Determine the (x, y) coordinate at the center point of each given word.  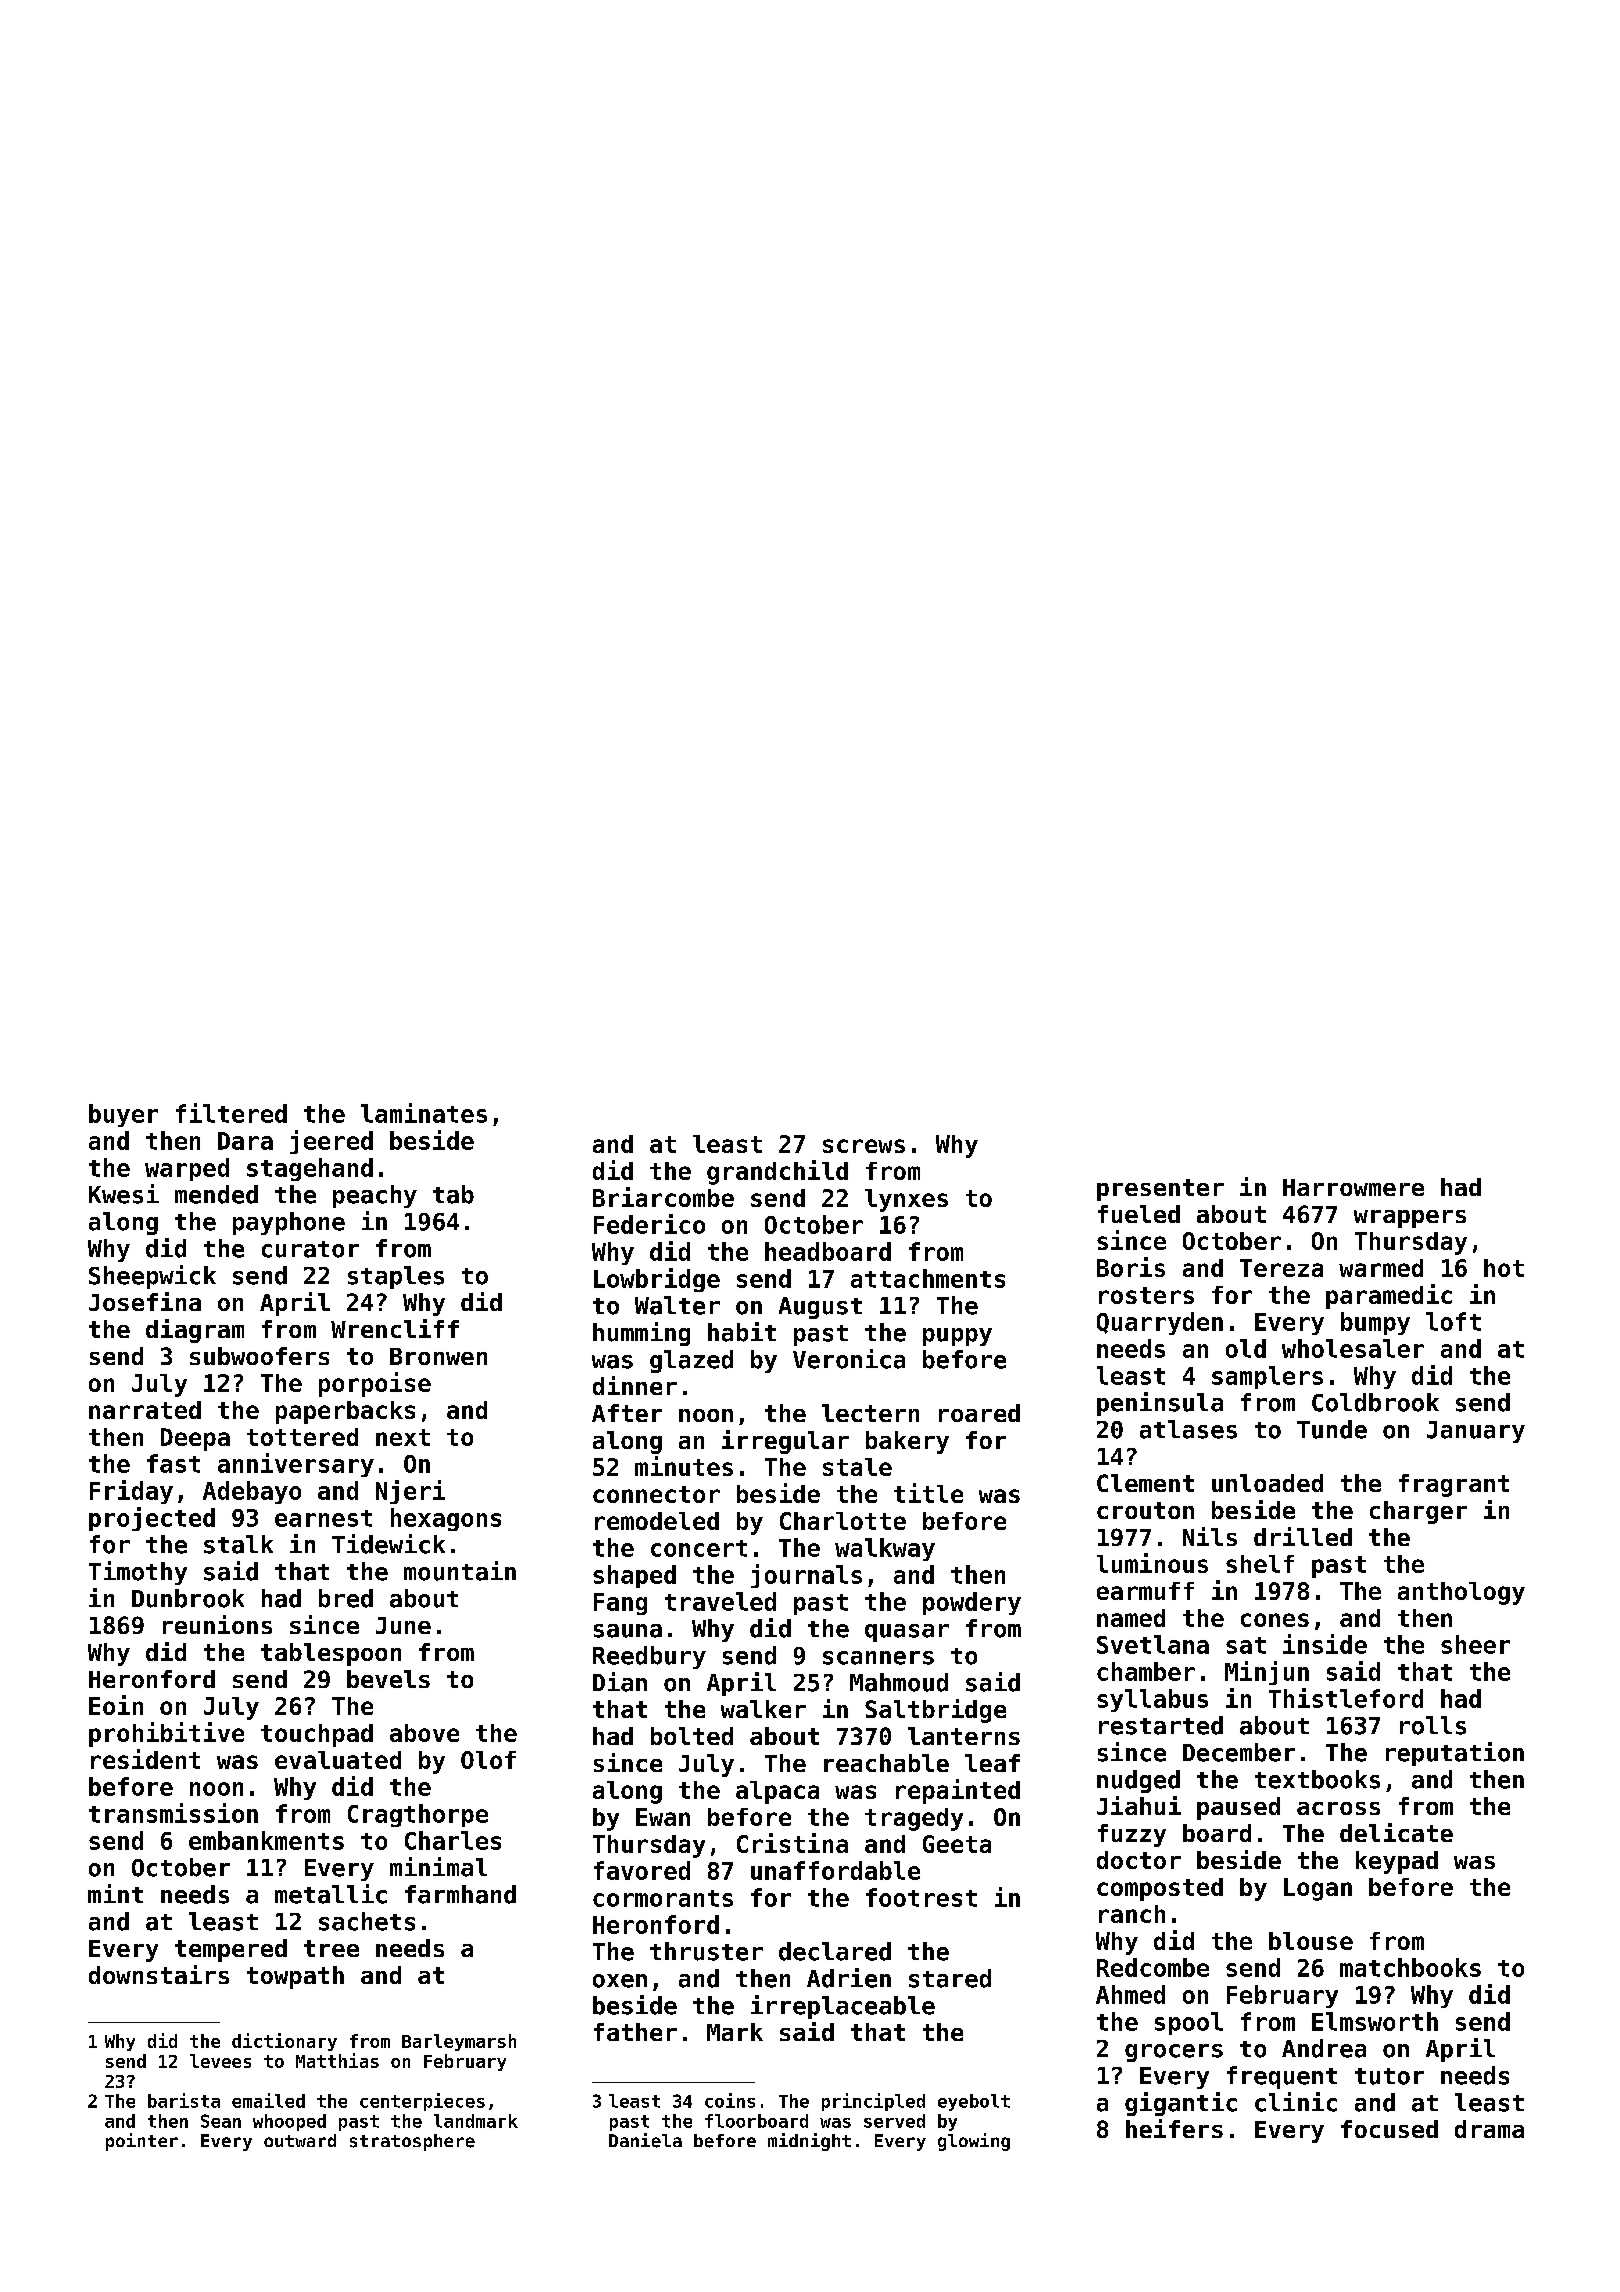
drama (1489, 2129)
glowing (974, 2142)
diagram (195, 1331)
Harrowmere (1353, 1187)
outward (300, 2140)
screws (864, 1146)
